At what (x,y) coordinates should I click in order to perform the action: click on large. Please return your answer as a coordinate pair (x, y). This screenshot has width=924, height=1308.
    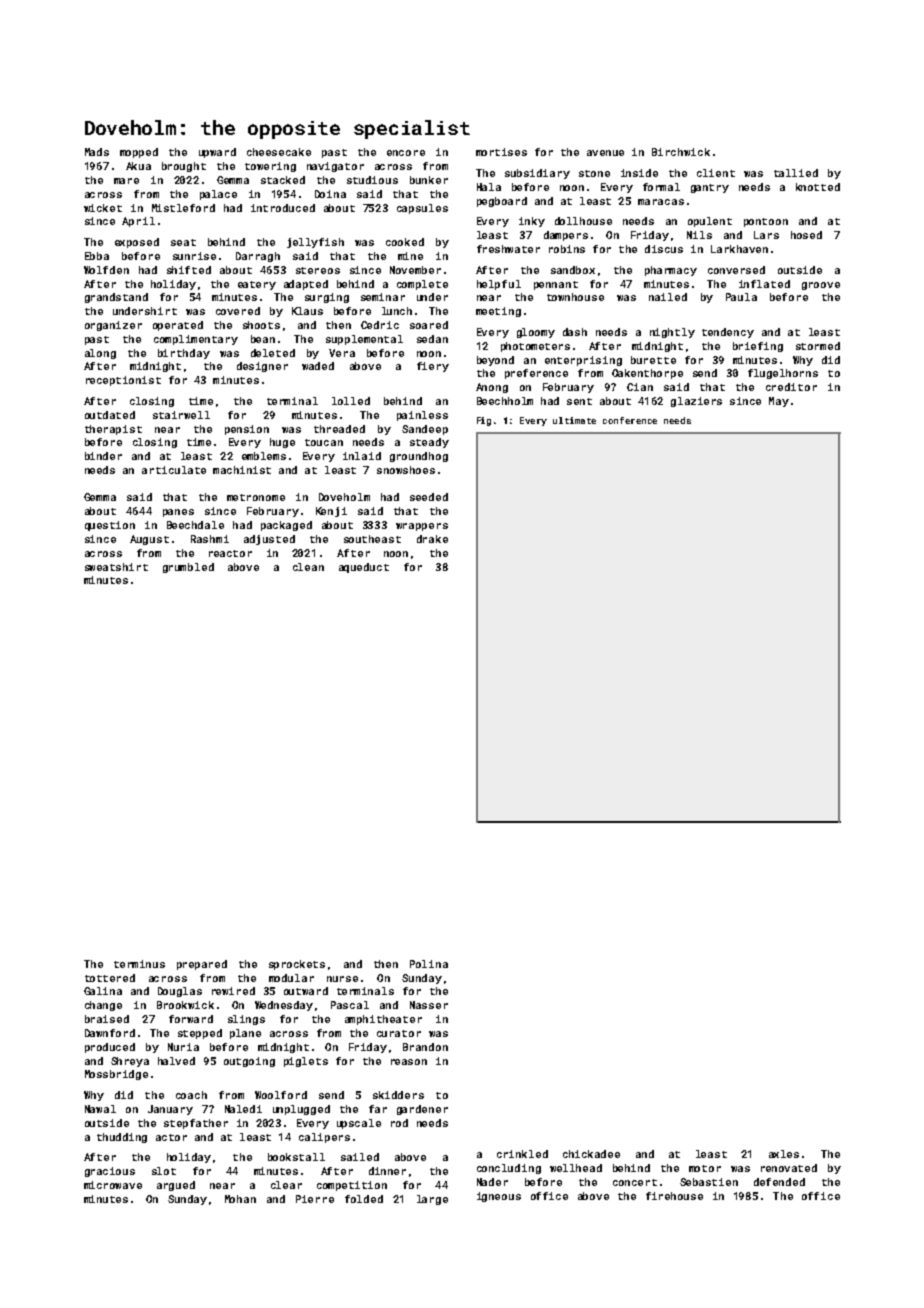
    Looking at the image, I should click on (432, 1200).
